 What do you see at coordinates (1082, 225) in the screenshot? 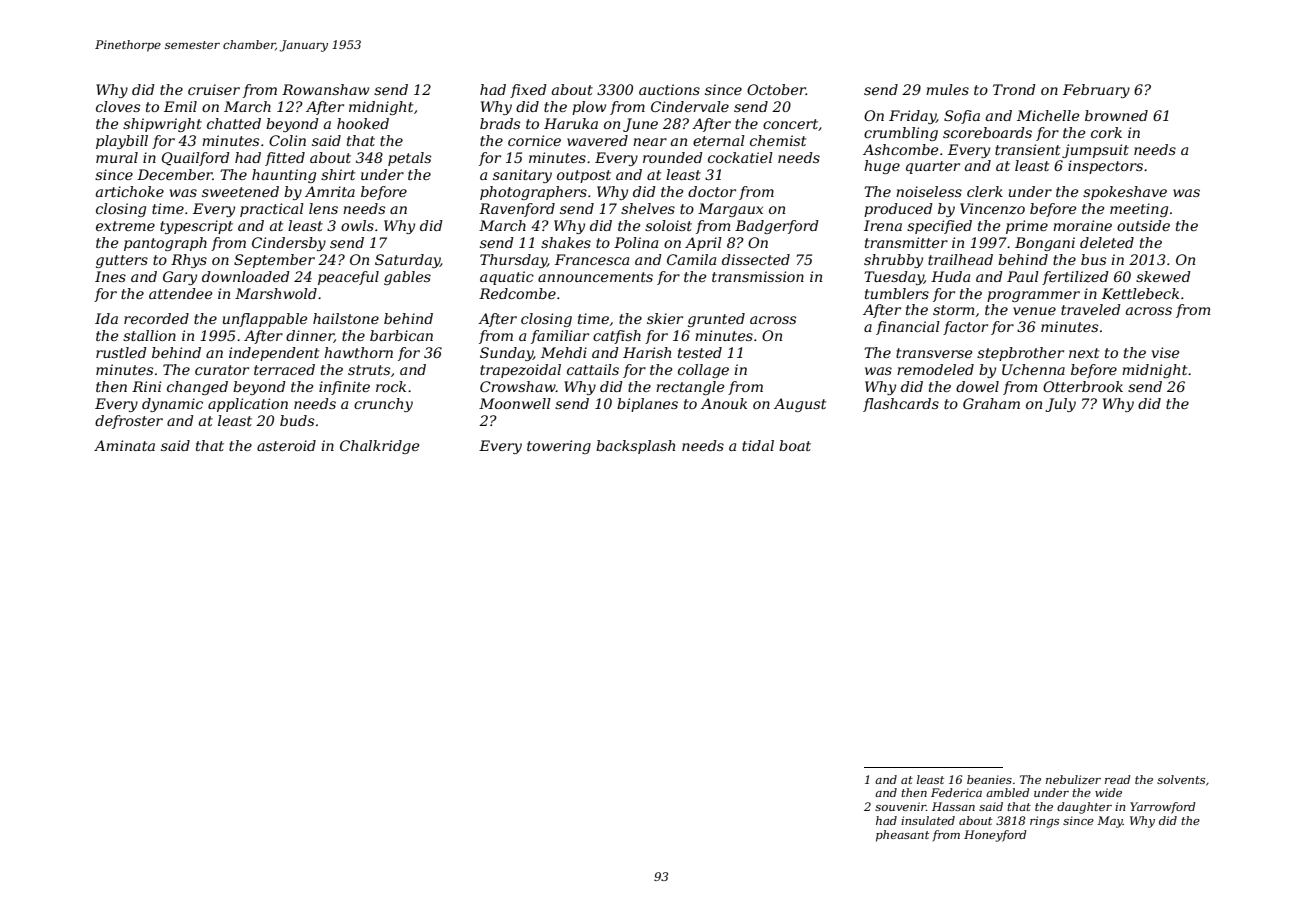
I see `moraine` at bounding box center [1082, 225].
